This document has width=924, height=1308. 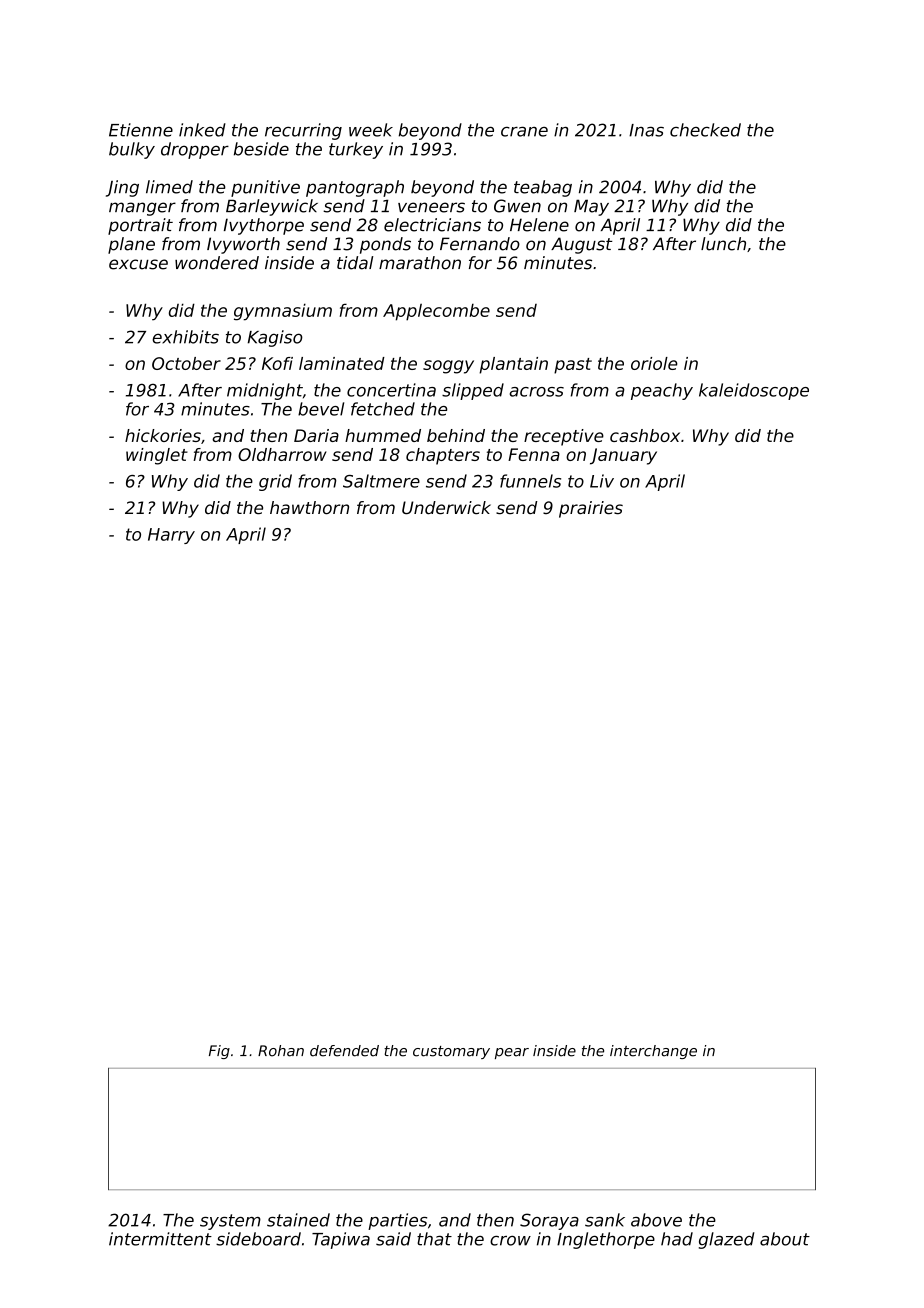 I want to click on sideboard, so click(x=258, y=1239).
